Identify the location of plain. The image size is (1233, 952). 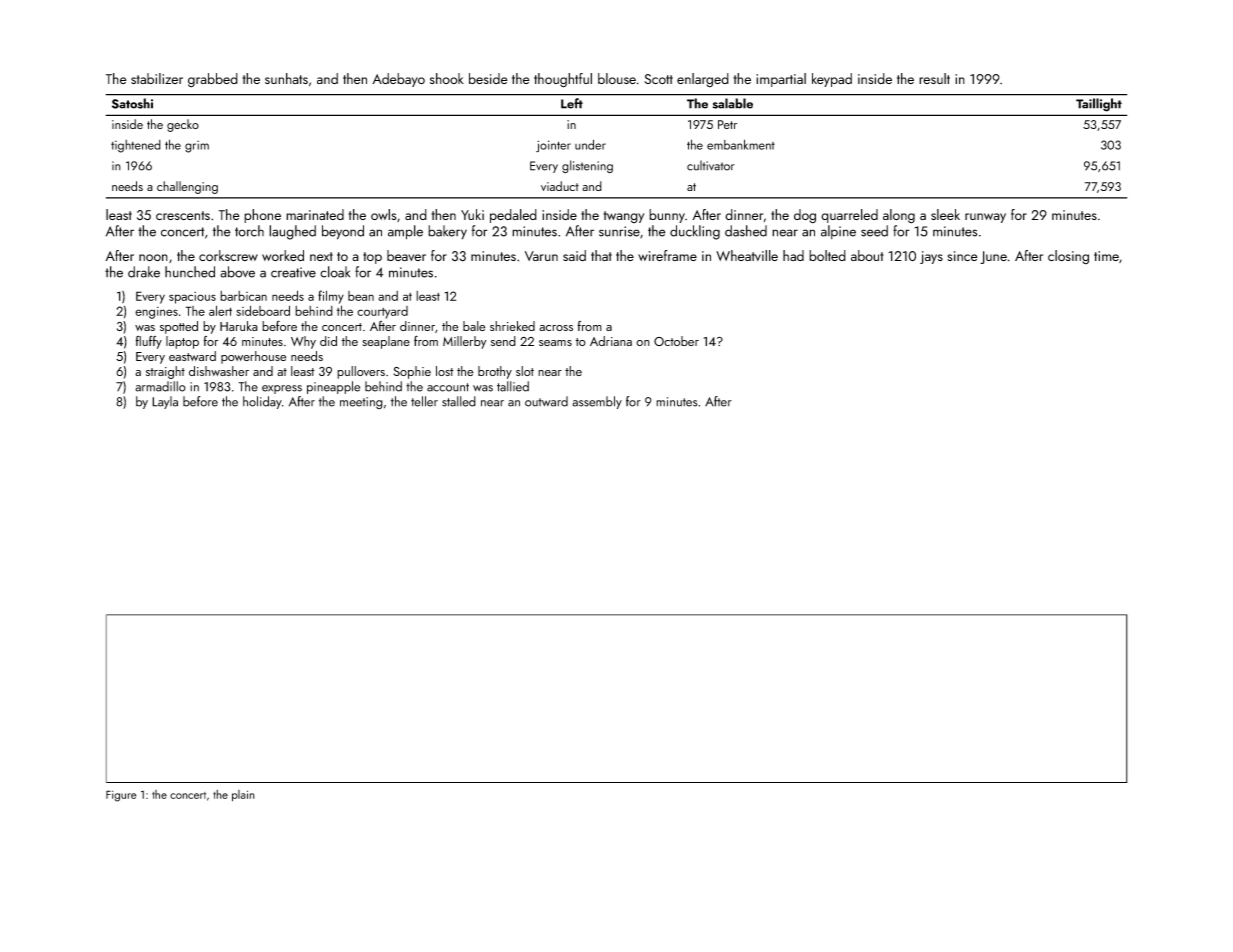
(243, 796).
